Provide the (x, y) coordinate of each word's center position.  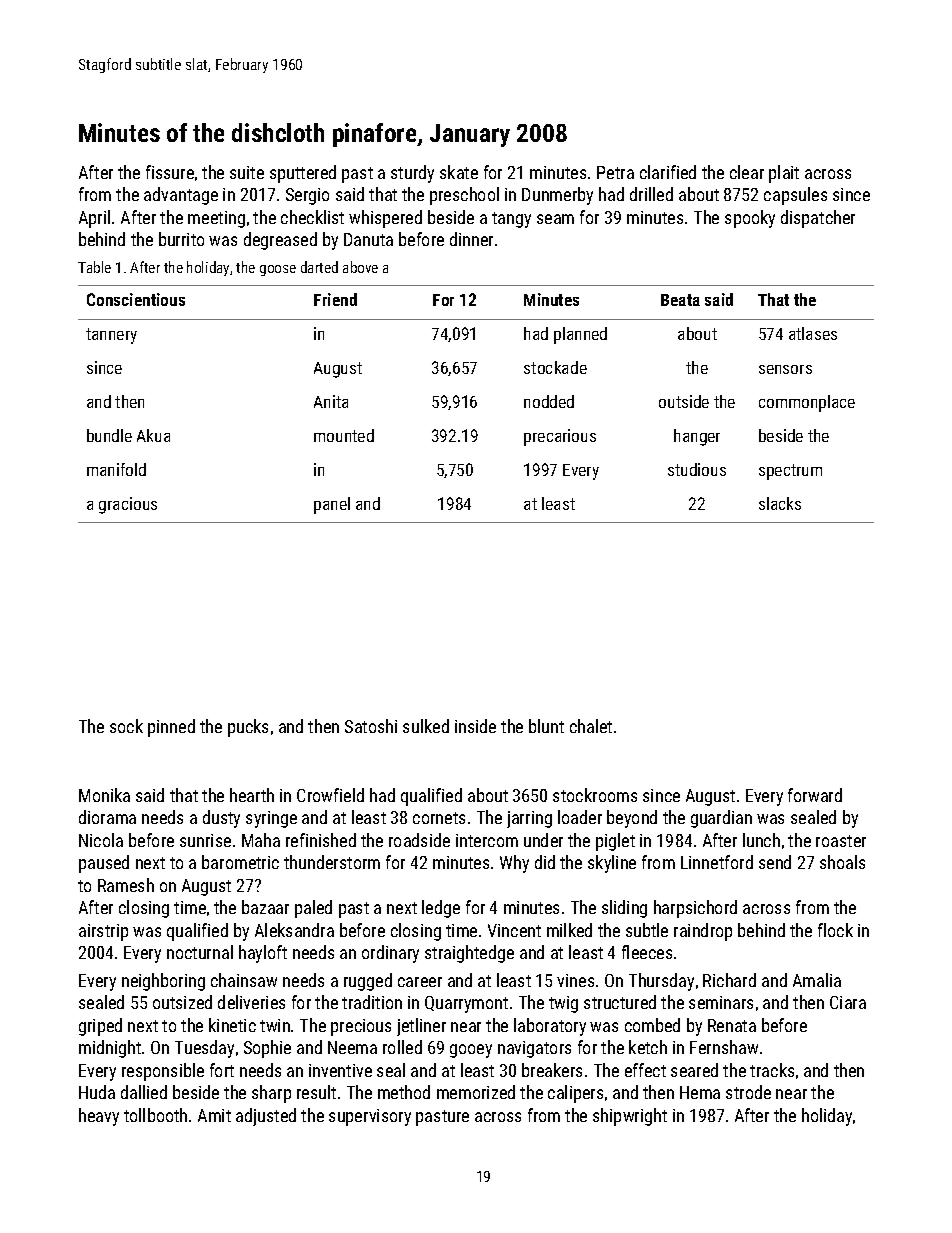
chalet (591, 726)
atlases (813, 333)
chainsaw (244, 980)
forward (815, 795)
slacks (780, 503)
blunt (546, 726)
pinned (171, 728)
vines (575, 980)
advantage (181, 196)
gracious (128, 505)
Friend (335, 299)
